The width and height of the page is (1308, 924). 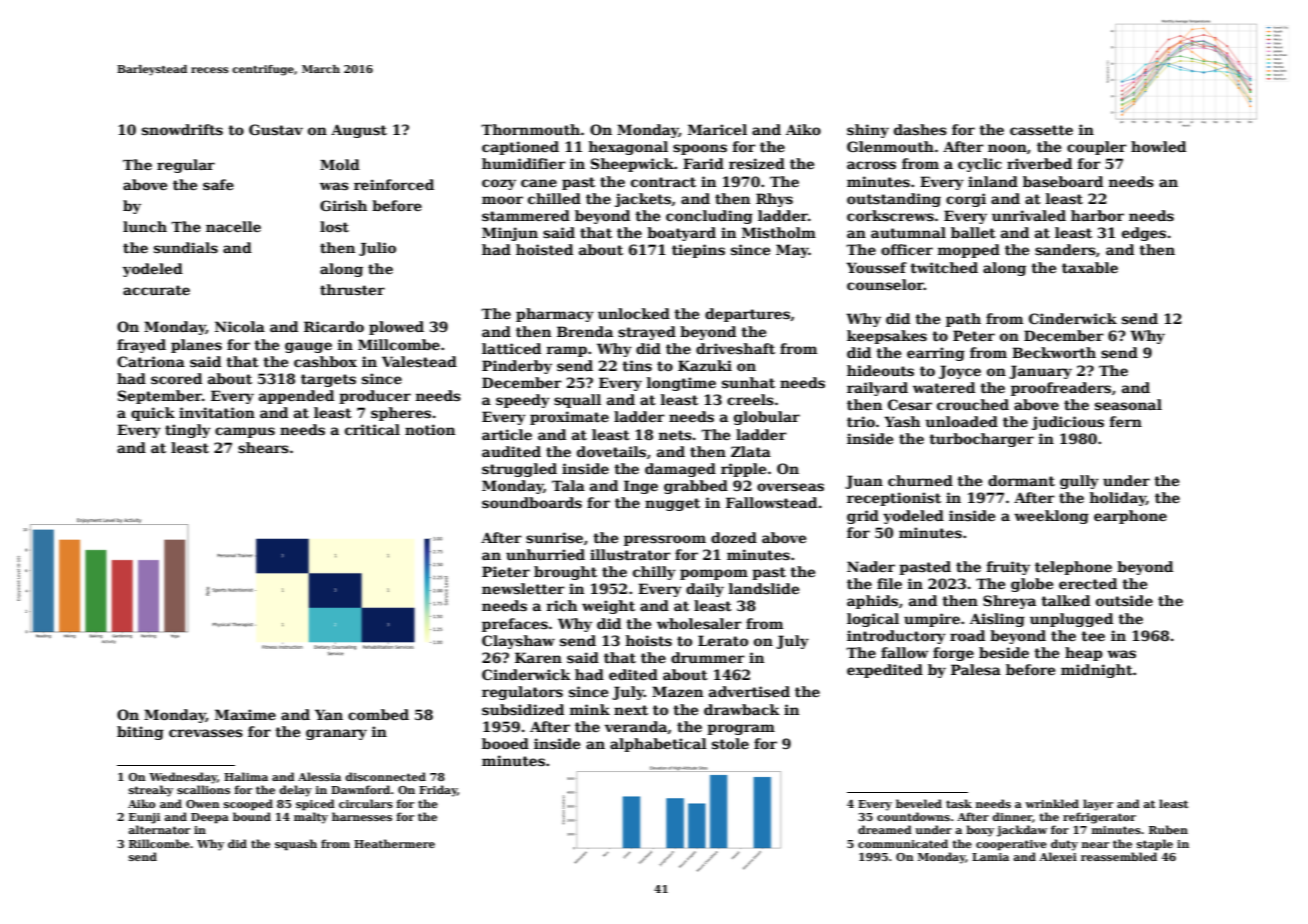 I want to click on regular, so click(x=186, y=166).
